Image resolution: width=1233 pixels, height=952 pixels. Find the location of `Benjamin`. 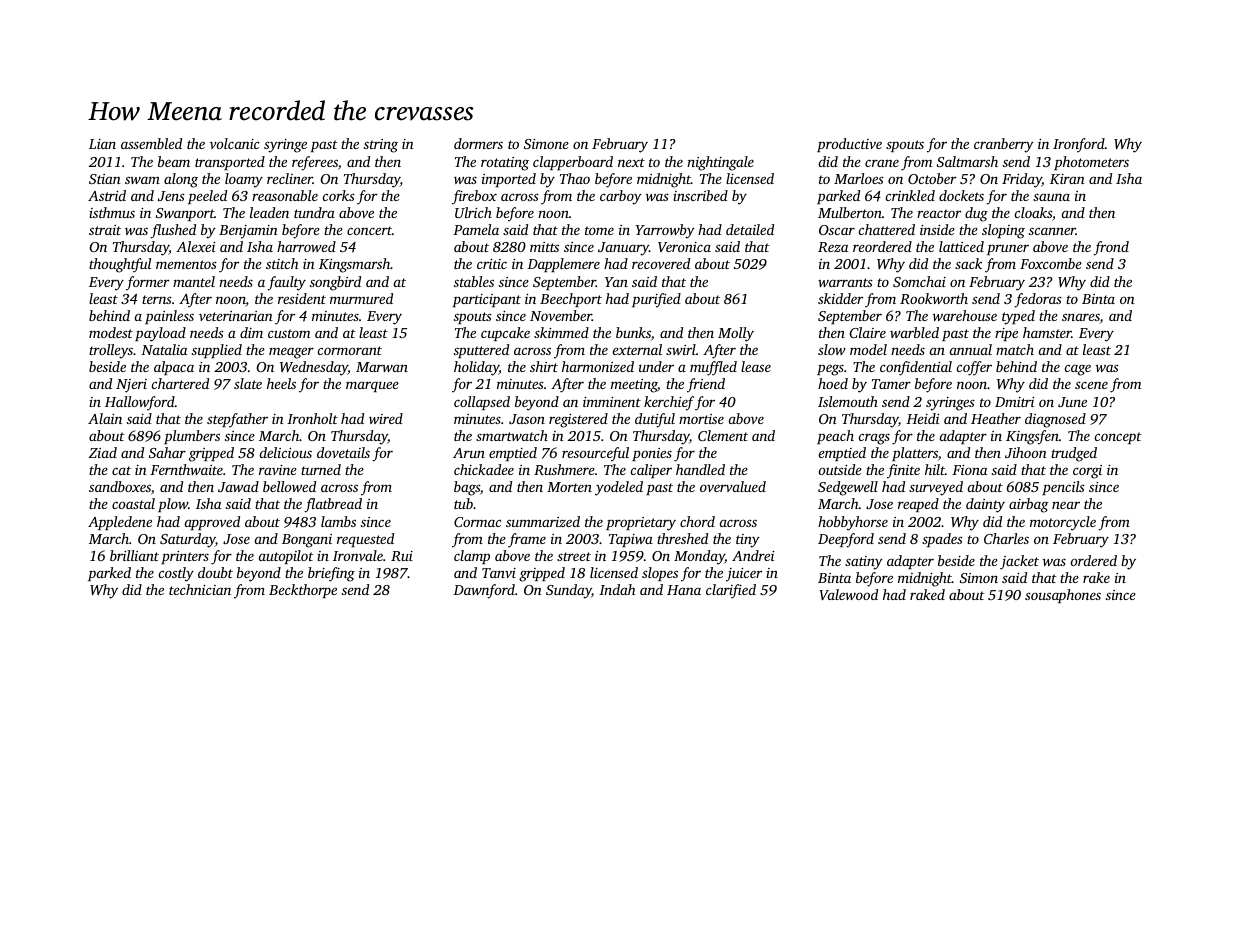

Benjamin is located at coordinates (248, 232).
